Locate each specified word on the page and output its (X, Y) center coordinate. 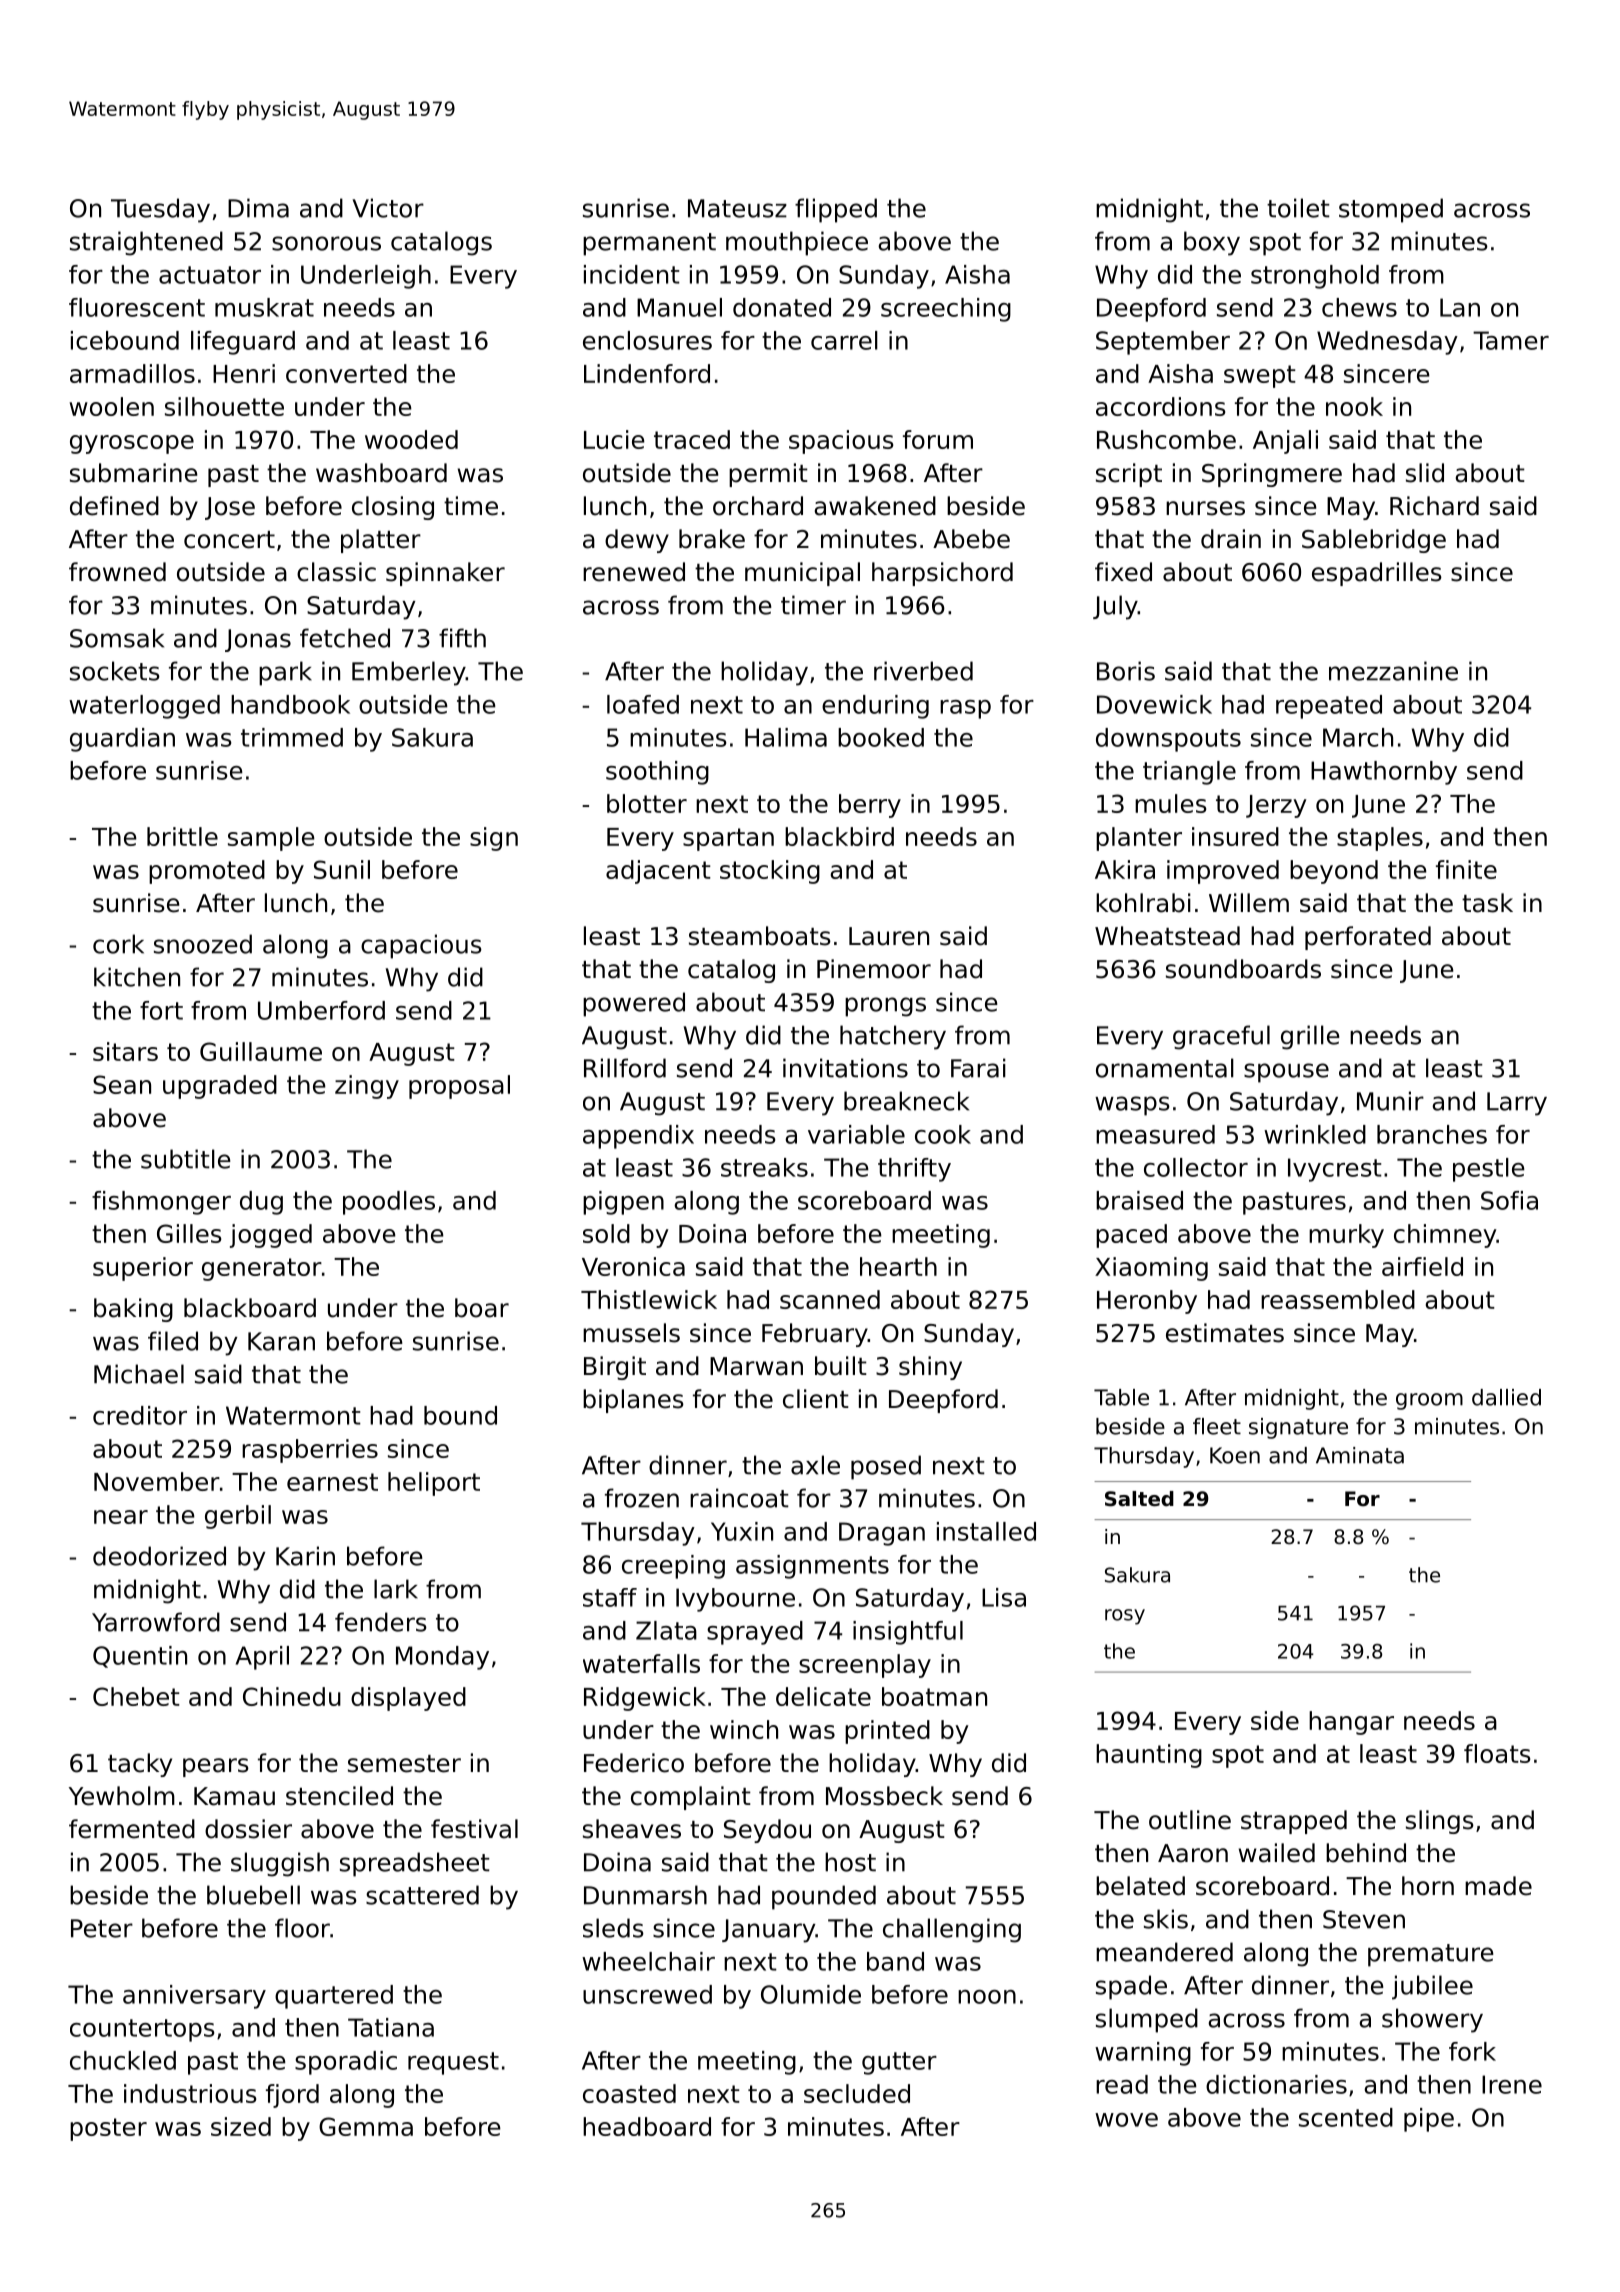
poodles (389, 1203)
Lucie (614, 439)
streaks (764, 1167)
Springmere (1272, 475)
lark (396, 1589)
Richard (1434, 506)
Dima (258, 208)
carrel (844, 340)
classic (336, 572)
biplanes (633, 1401)
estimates (1225, 1333)
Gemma (366, 2126)
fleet (1217, 1426)
